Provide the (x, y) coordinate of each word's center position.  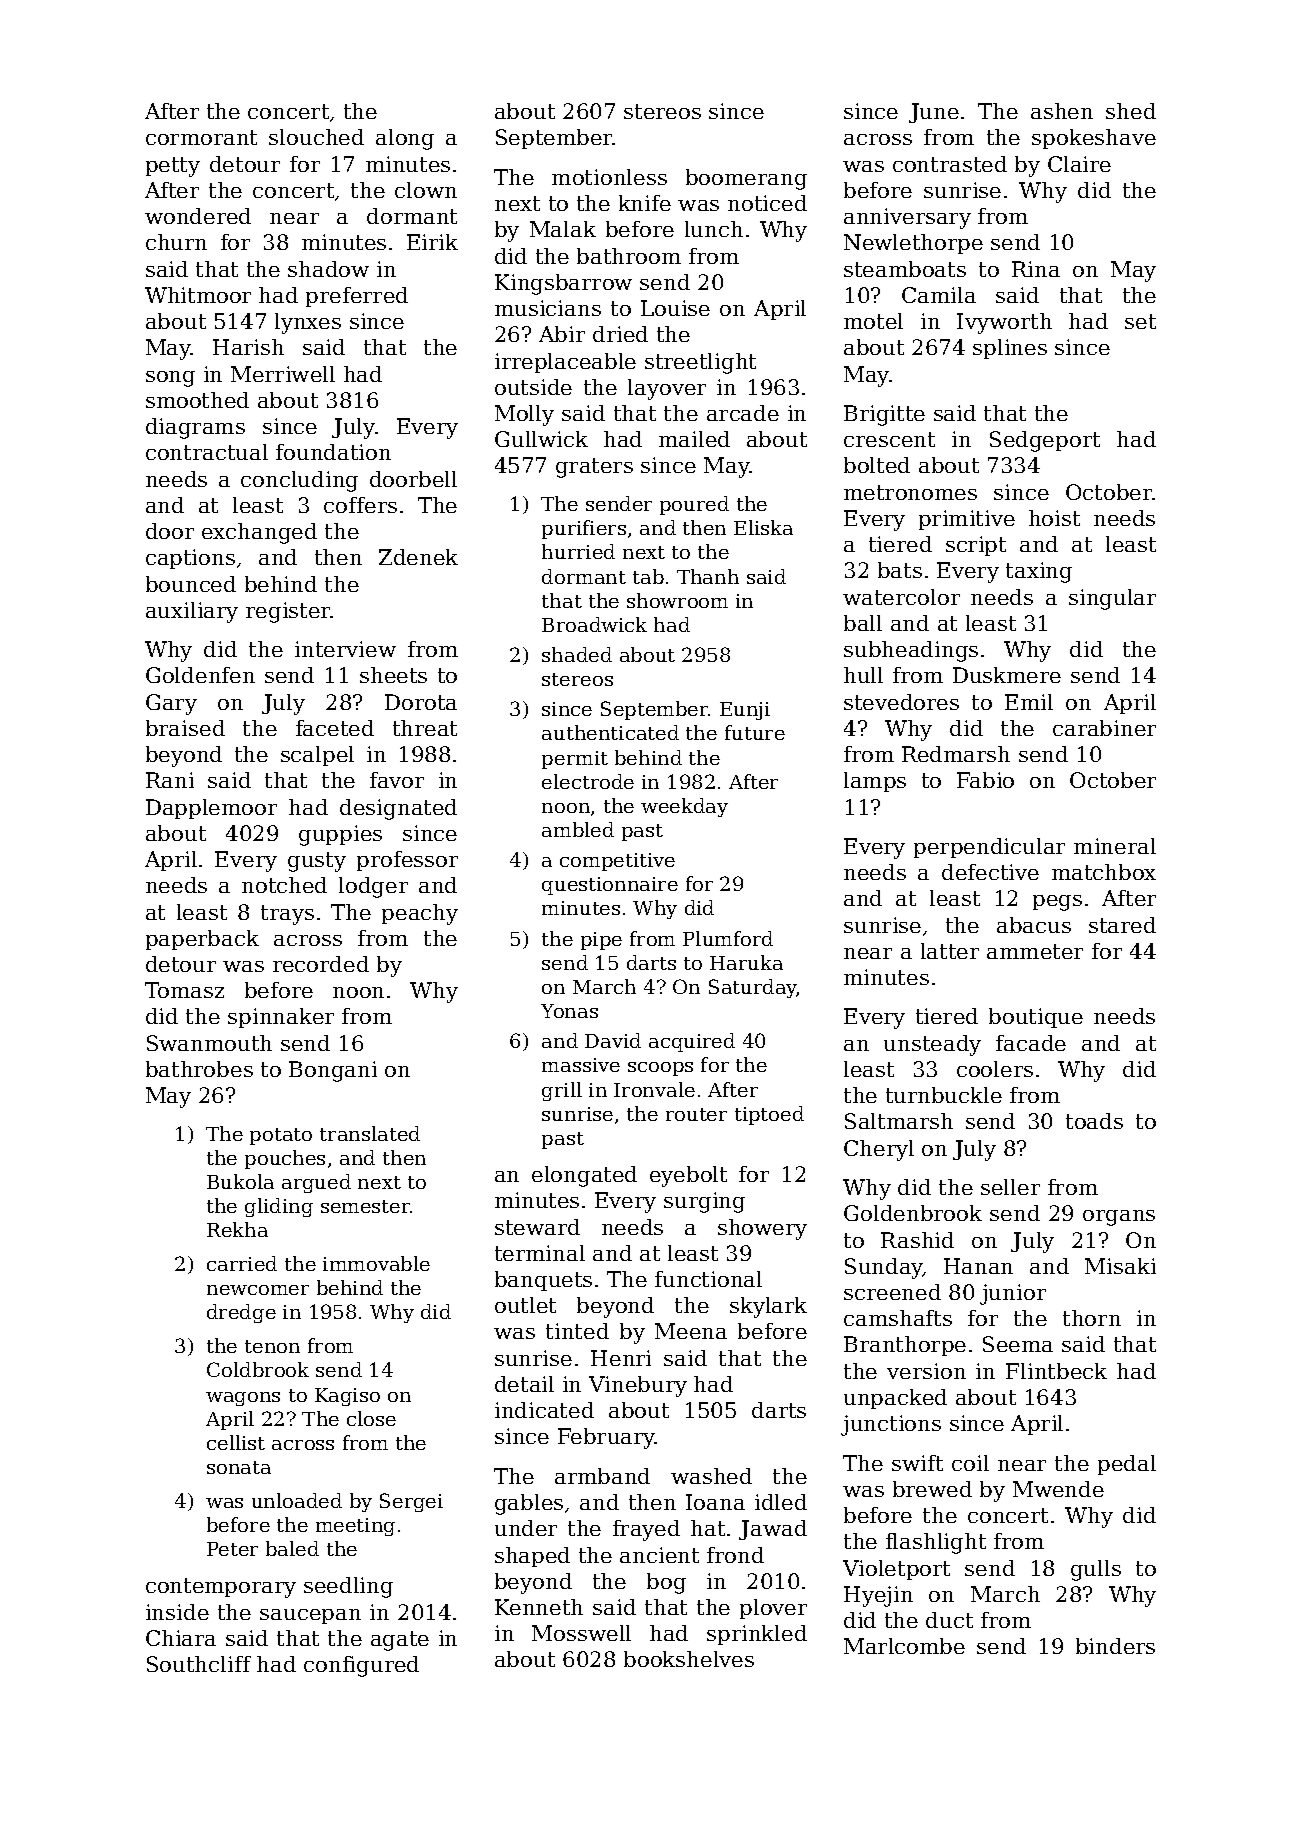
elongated (584, 1176)
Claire (1079, 164)
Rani (170, 780)
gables (529, 1504)
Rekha (237, 1229)
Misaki (1120, 1266)
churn (176, 242)
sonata (239, 1467)
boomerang (746, 179)
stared (1122, 925)
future (755, 732)
